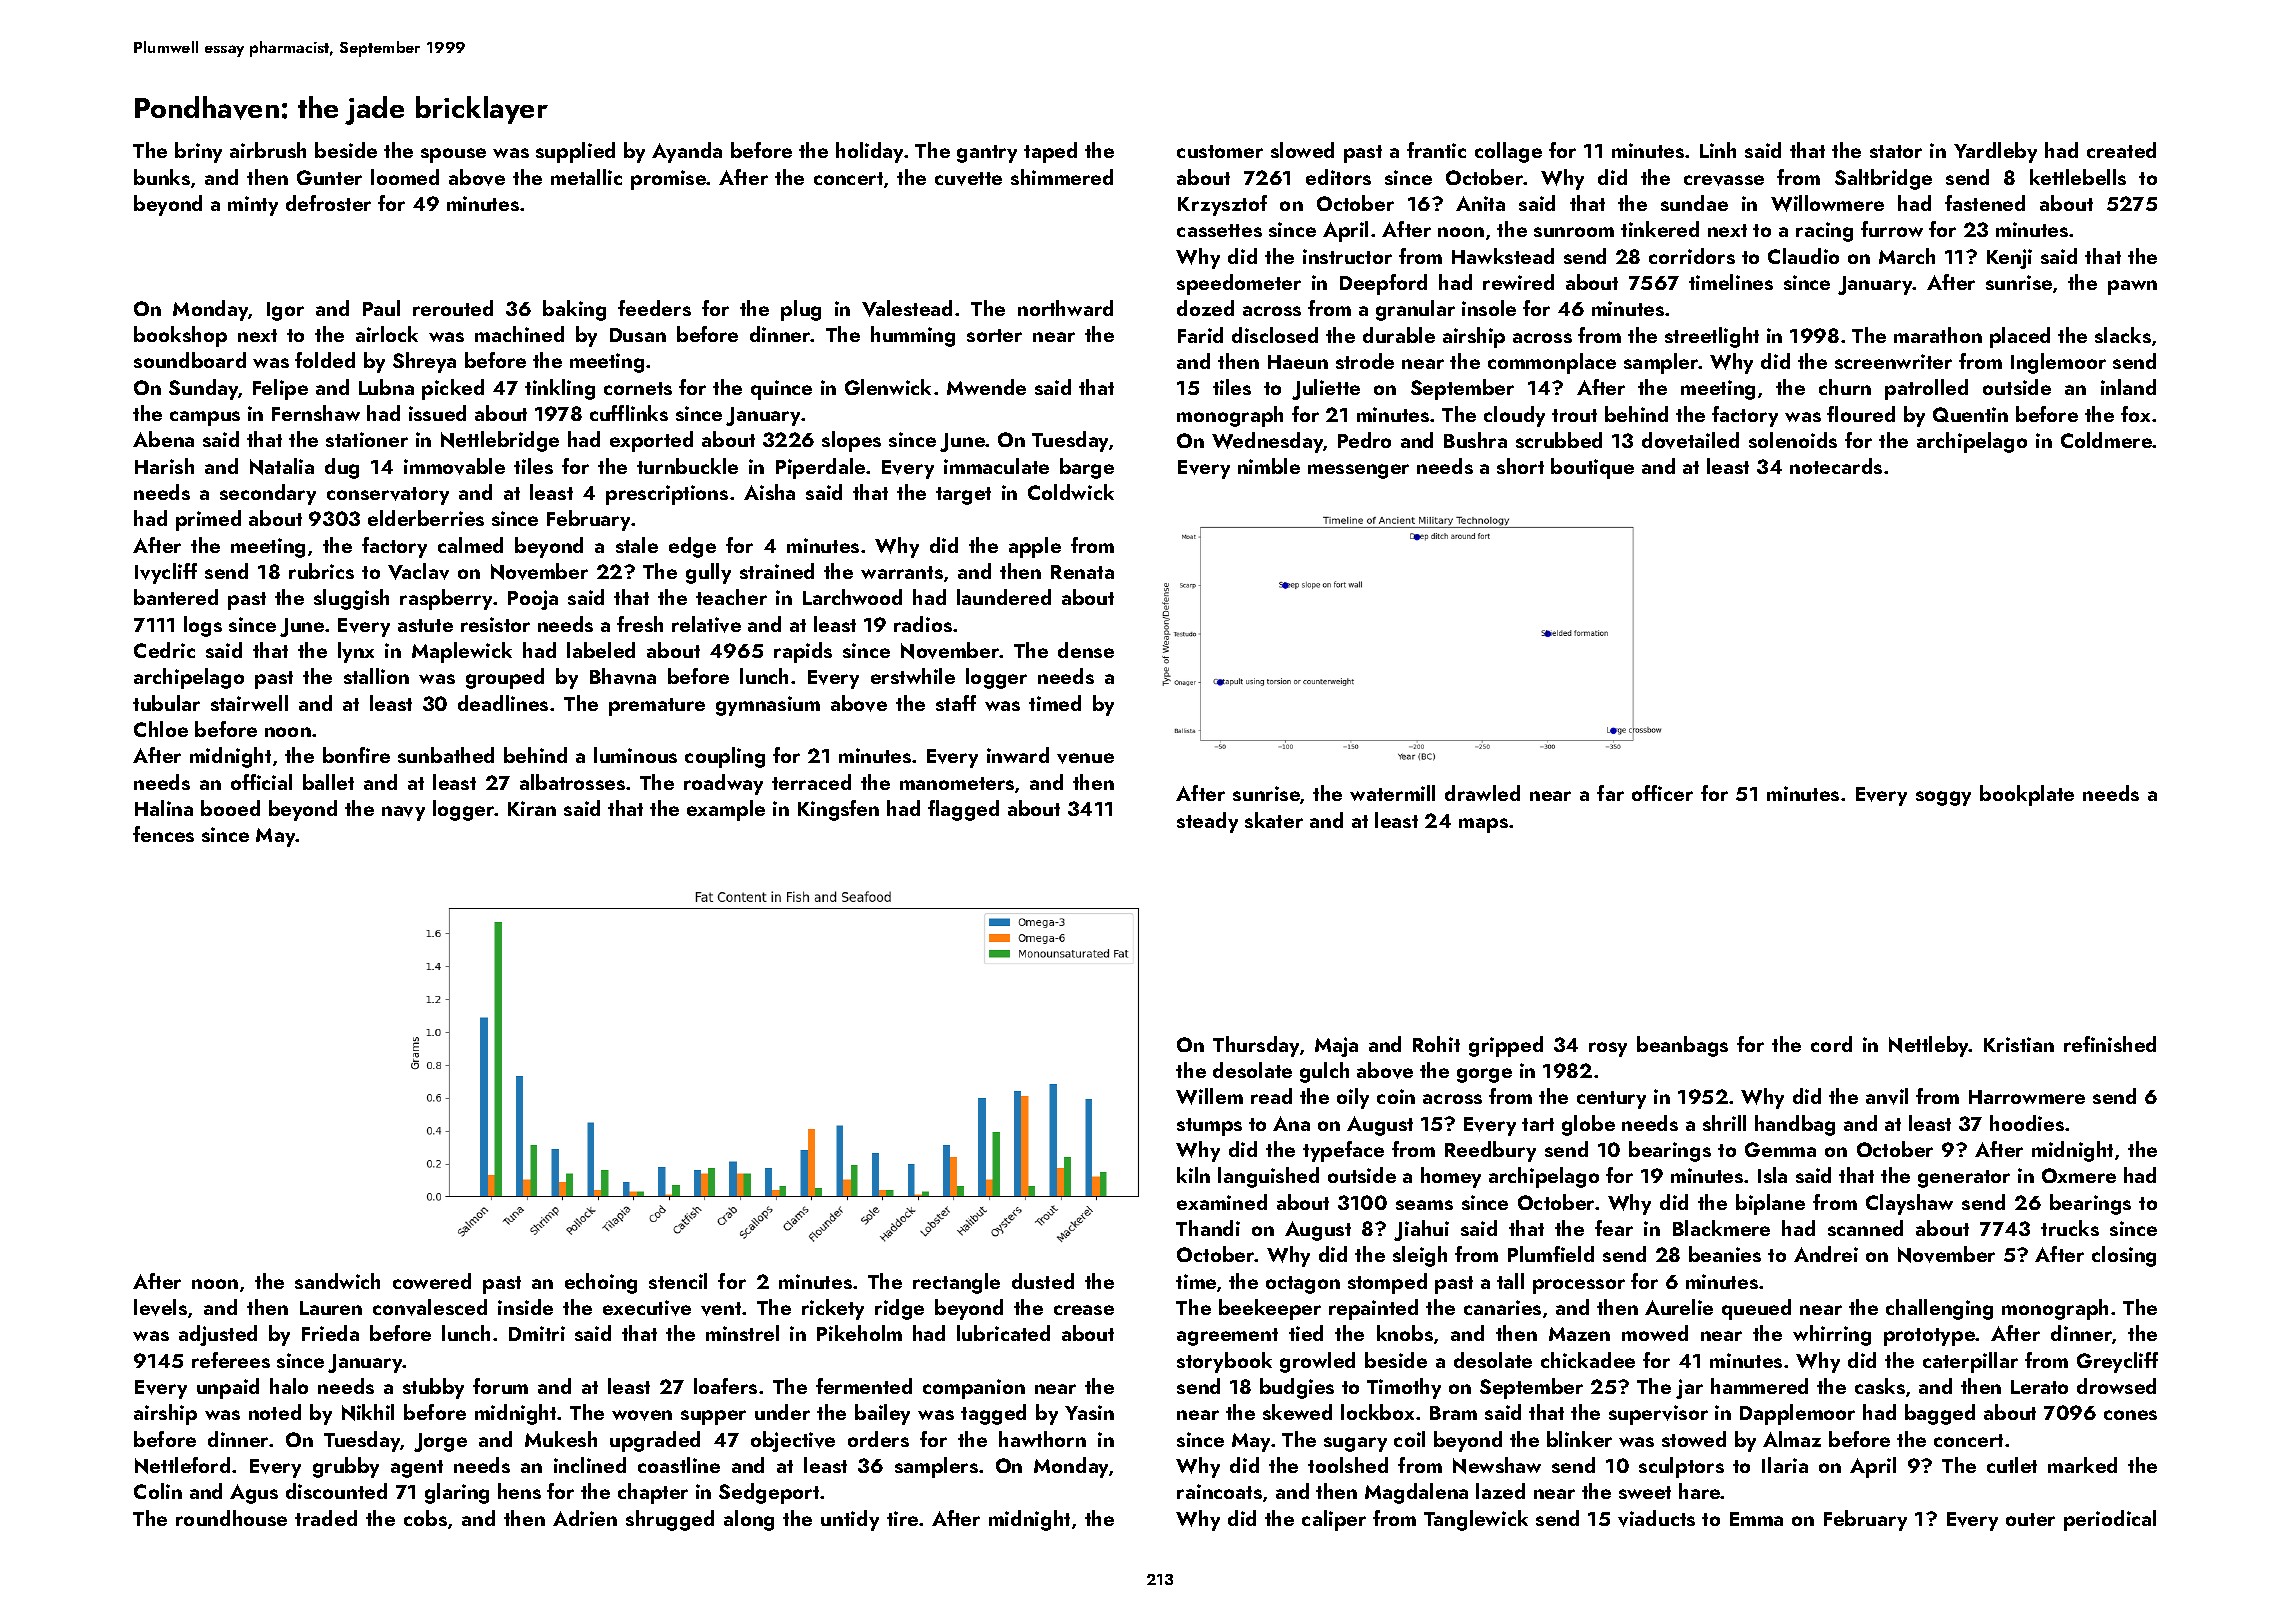  I want to click on airbrush, so click(268, 150).
